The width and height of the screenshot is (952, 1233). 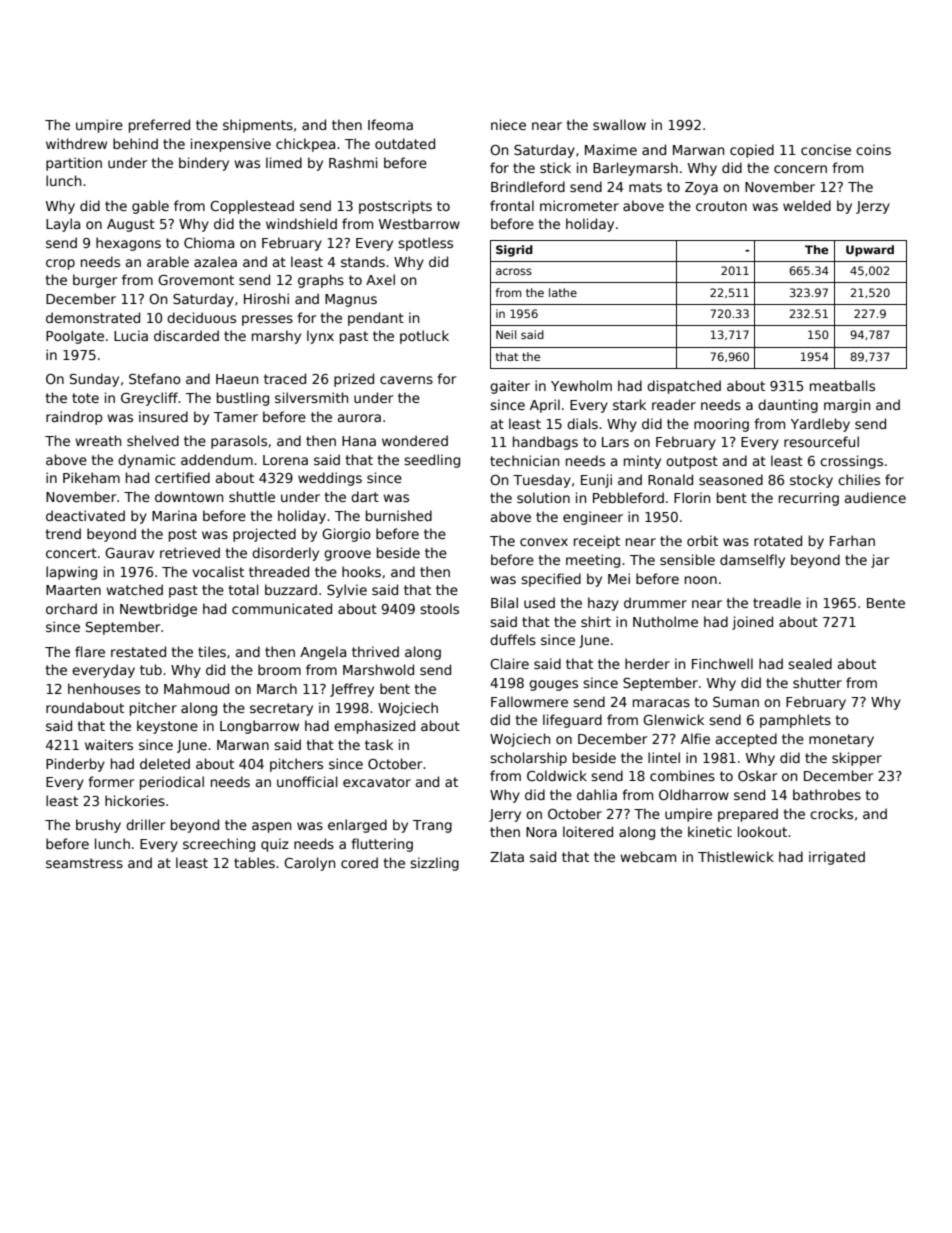 I want to click on shutter, so click(x=817, y=682).
